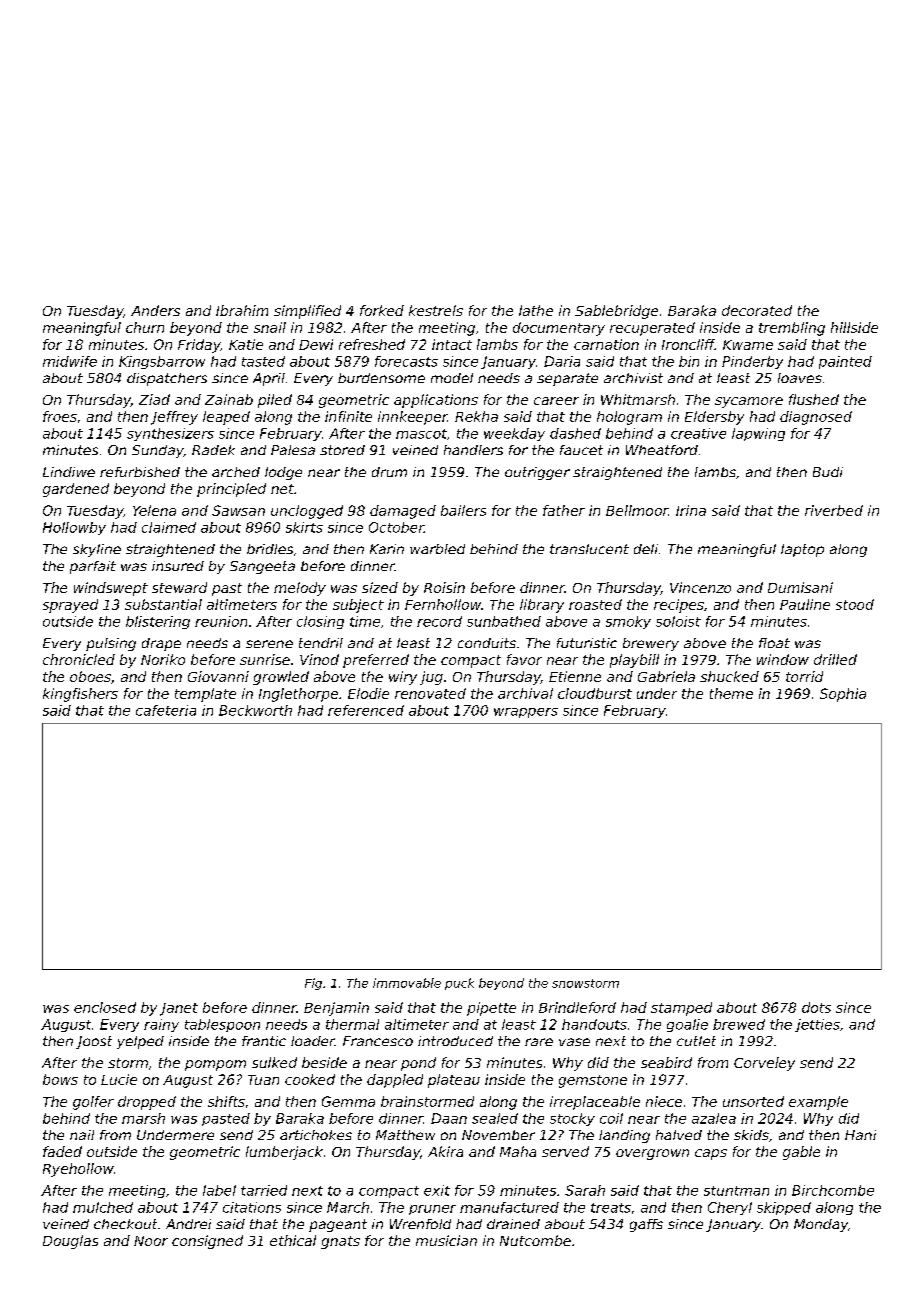 This screenshot has width=924, height=1308. I want to click on Noor, so click(151, 1241).
